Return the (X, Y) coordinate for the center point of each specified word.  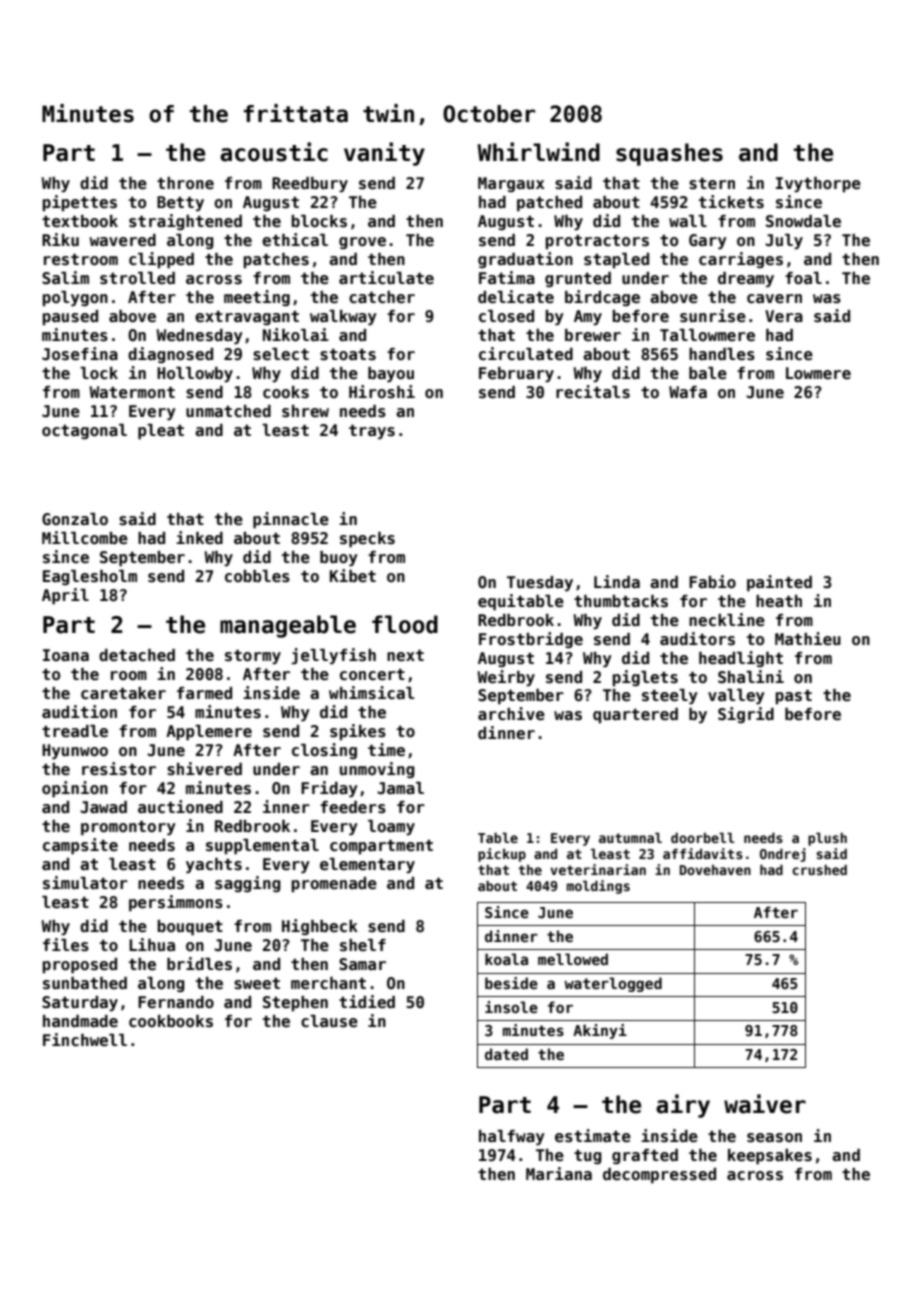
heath (779, 601)
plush (827, 839)
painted (779, 583)
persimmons (176, 903)
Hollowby (195, 375)
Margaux (511, 184)
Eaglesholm (90, 577)
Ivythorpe (818, 185)
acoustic (274, 152)
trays (372, 432)
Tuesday (540, 584)
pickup (502, 855)
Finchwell (85, 1040)
